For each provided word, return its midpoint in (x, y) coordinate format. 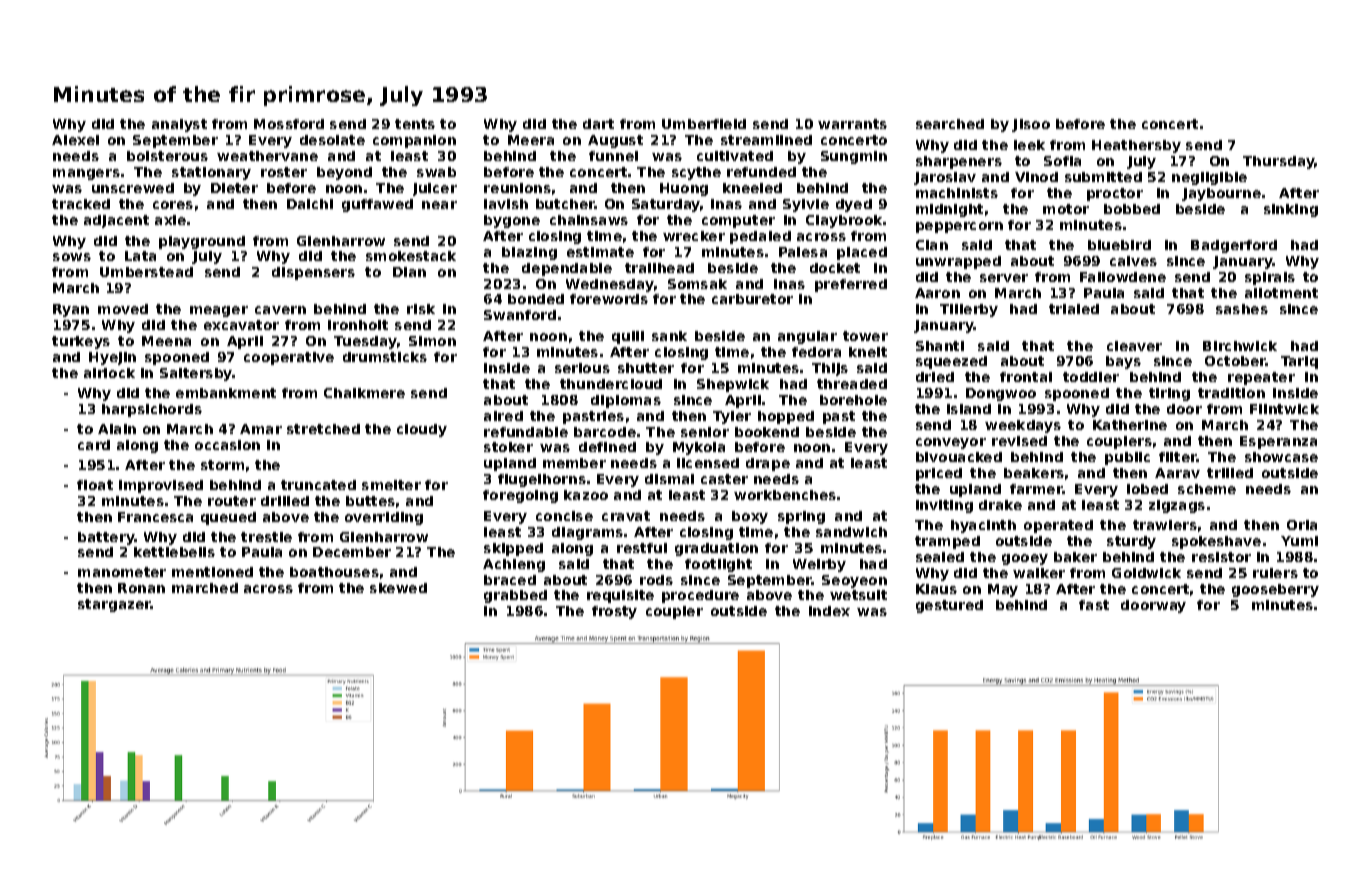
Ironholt (358, 325)
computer (738, 221)
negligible (1209, 178)
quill (628, 337)
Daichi (310, 204)
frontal (1026, 377)
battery (106, 538)
